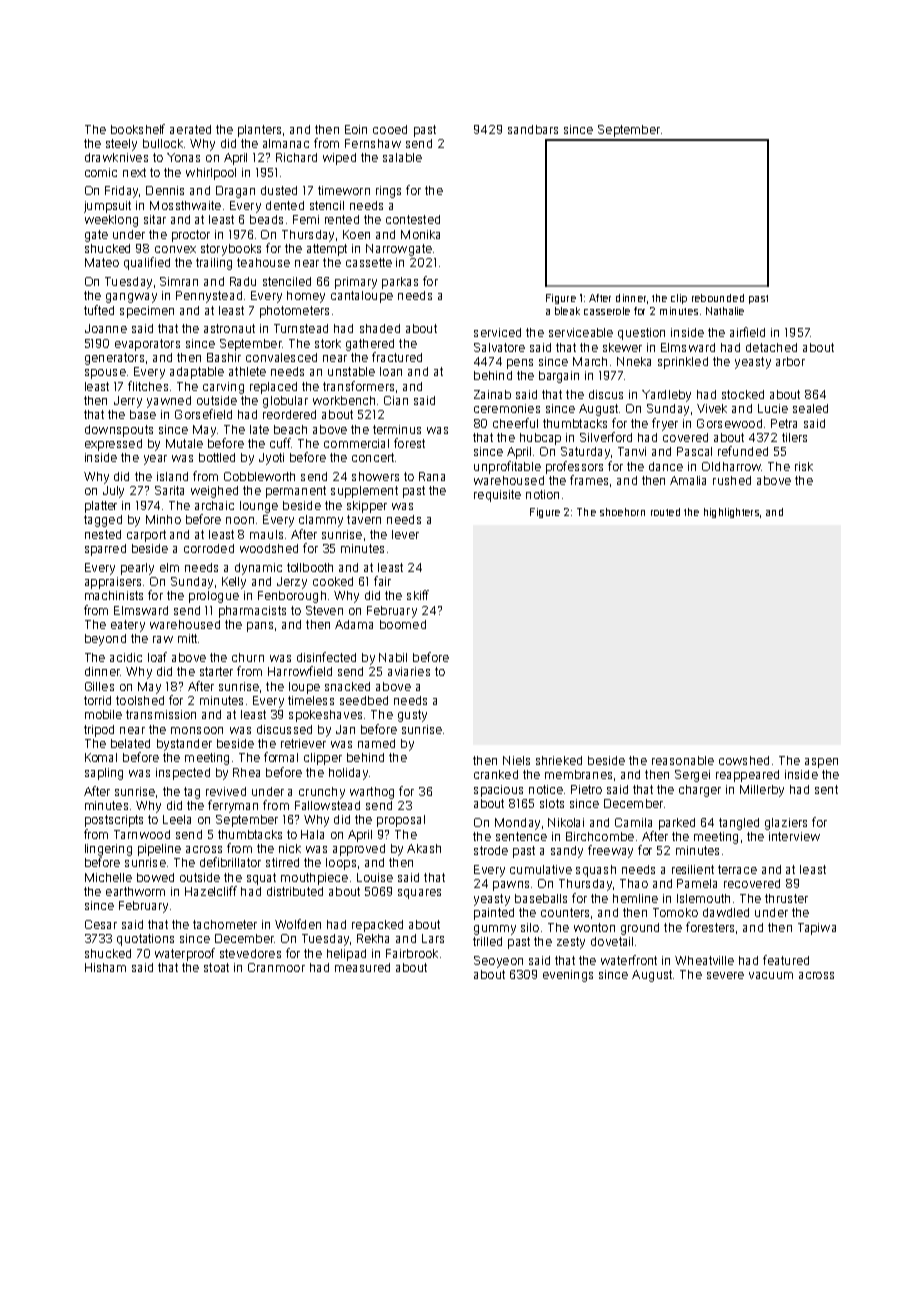 Image resolution: width=924 pixels, height=1308 pixels. Describe the element at coordinates (533, 129) in the image. I see `sandbars` at that location.
